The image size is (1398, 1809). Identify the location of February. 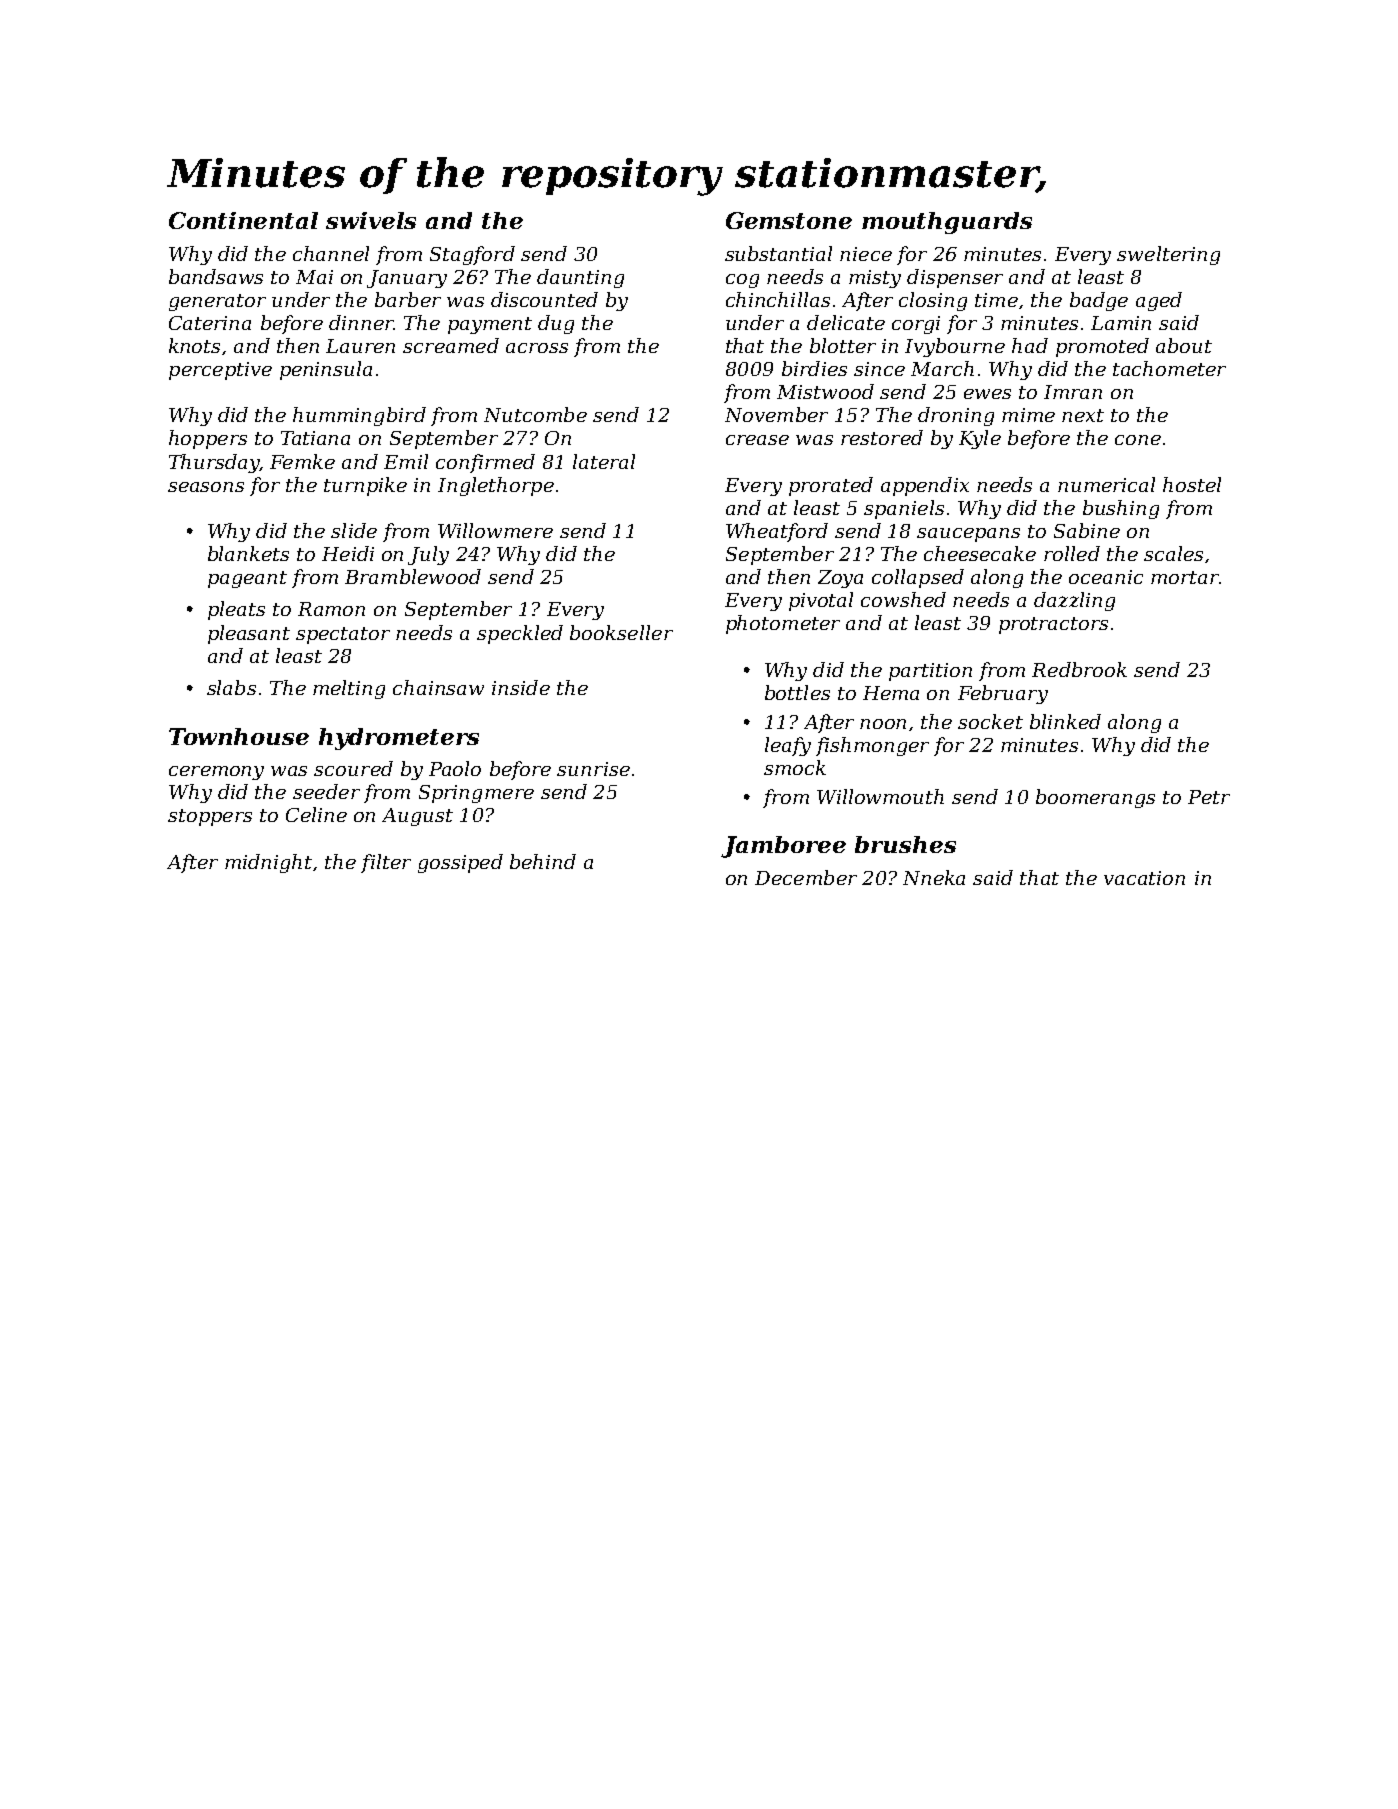
(1003, 694).
